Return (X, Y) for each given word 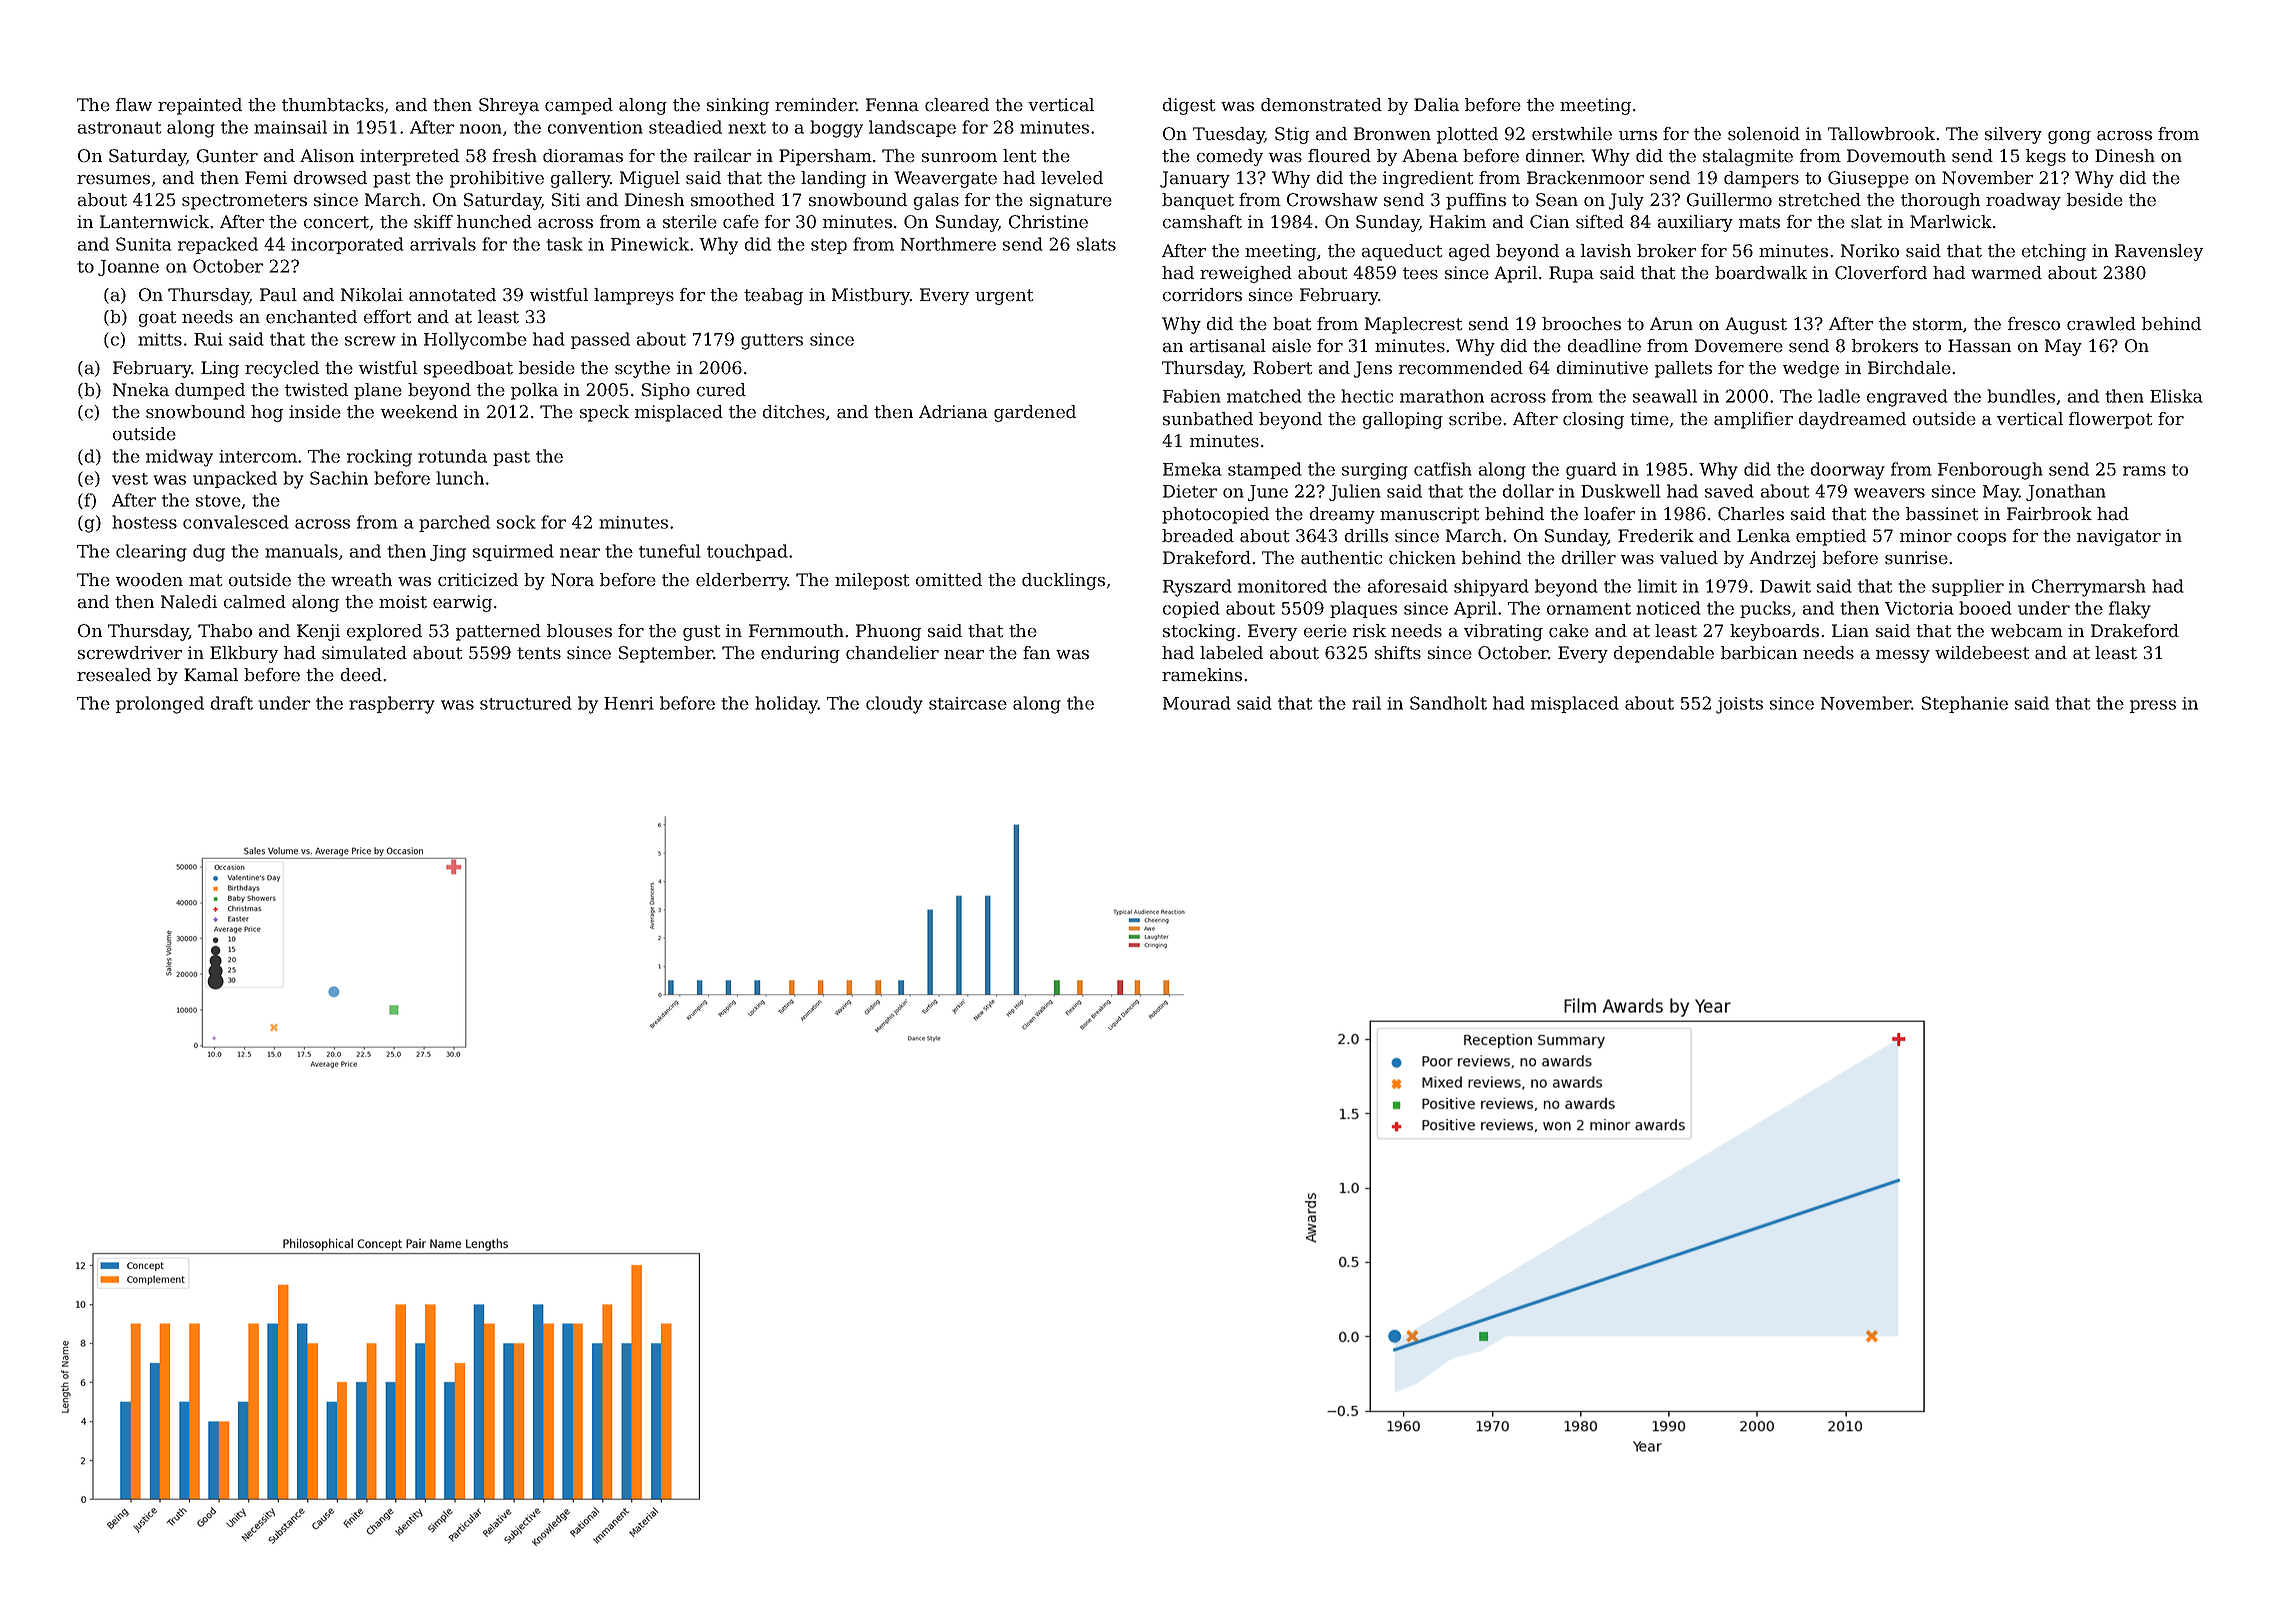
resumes (113, 180)
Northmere (948, 244)
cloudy (894, 705)
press (2153, 706)
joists (1739, 705)
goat (158, 319)
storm (1938, 324)
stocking (1199, 632)
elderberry (742, 581)
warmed (2006, 273)
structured (526, 703)
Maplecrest (1414, 325)
